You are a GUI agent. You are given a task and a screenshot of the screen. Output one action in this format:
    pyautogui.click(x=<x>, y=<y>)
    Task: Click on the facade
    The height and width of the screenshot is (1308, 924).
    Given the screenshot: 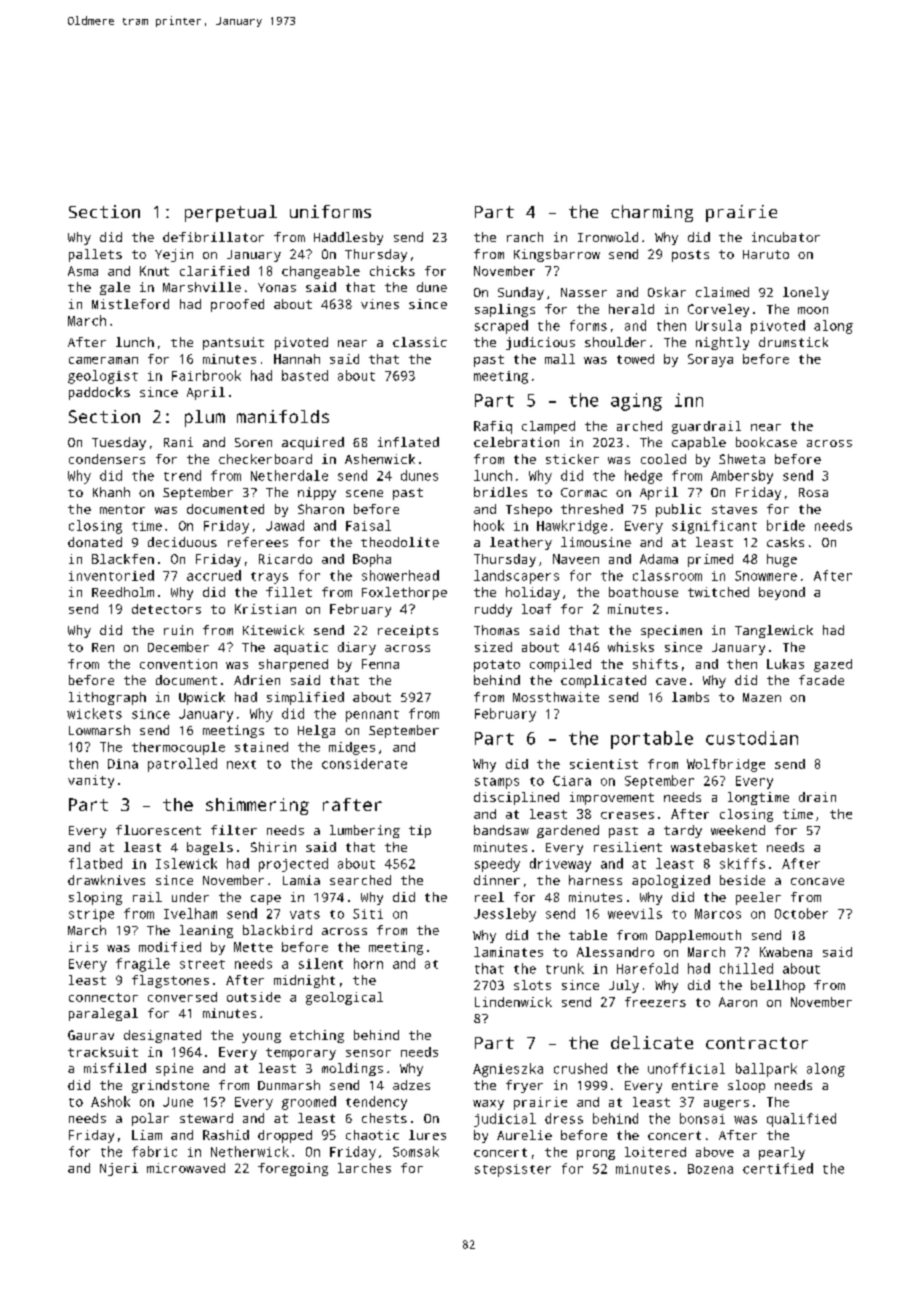 What is the action you would take?
    pyautogui.click(x=821, y=680)
